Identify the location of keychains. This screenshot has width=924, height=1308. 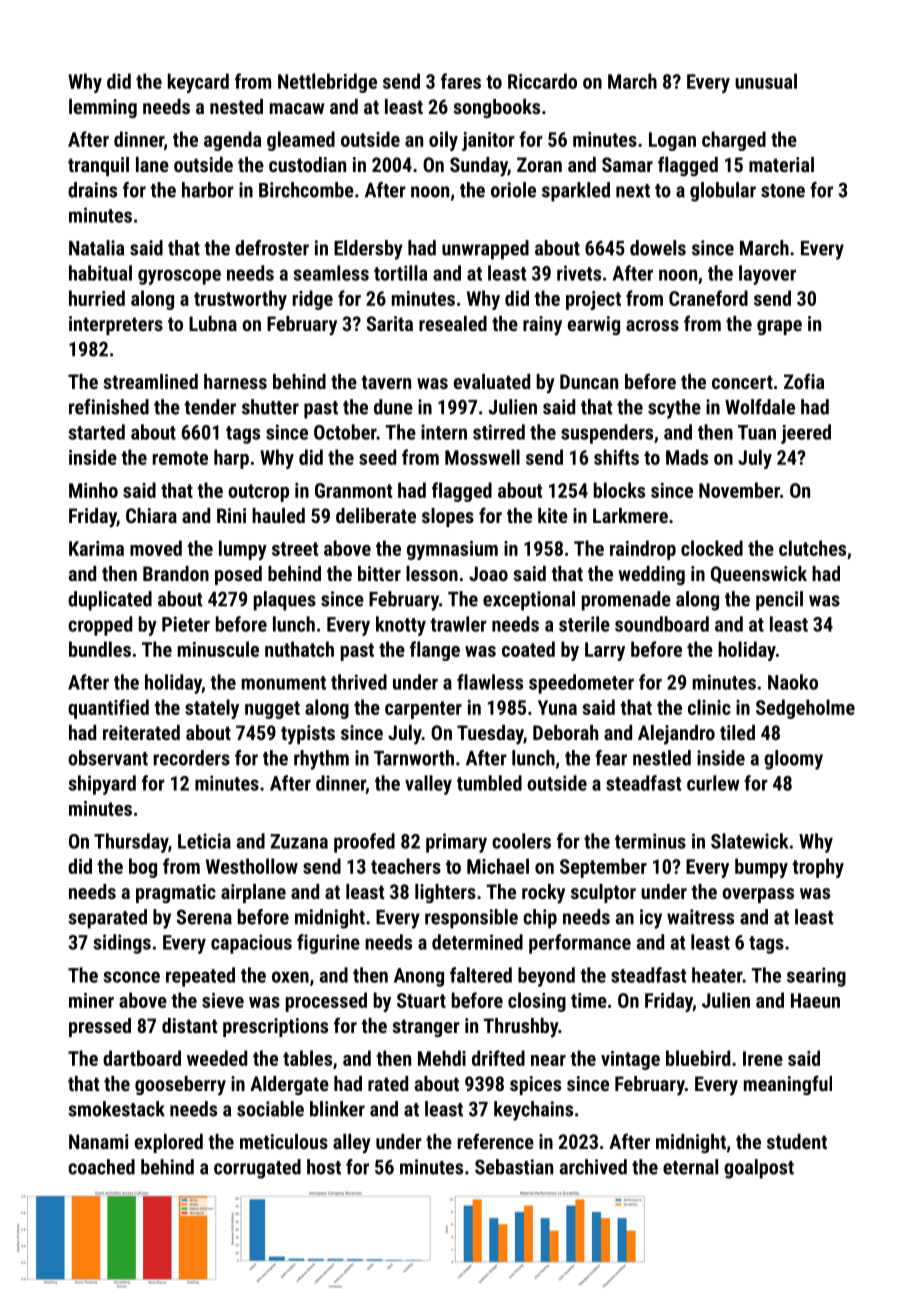
(533, 1111).
